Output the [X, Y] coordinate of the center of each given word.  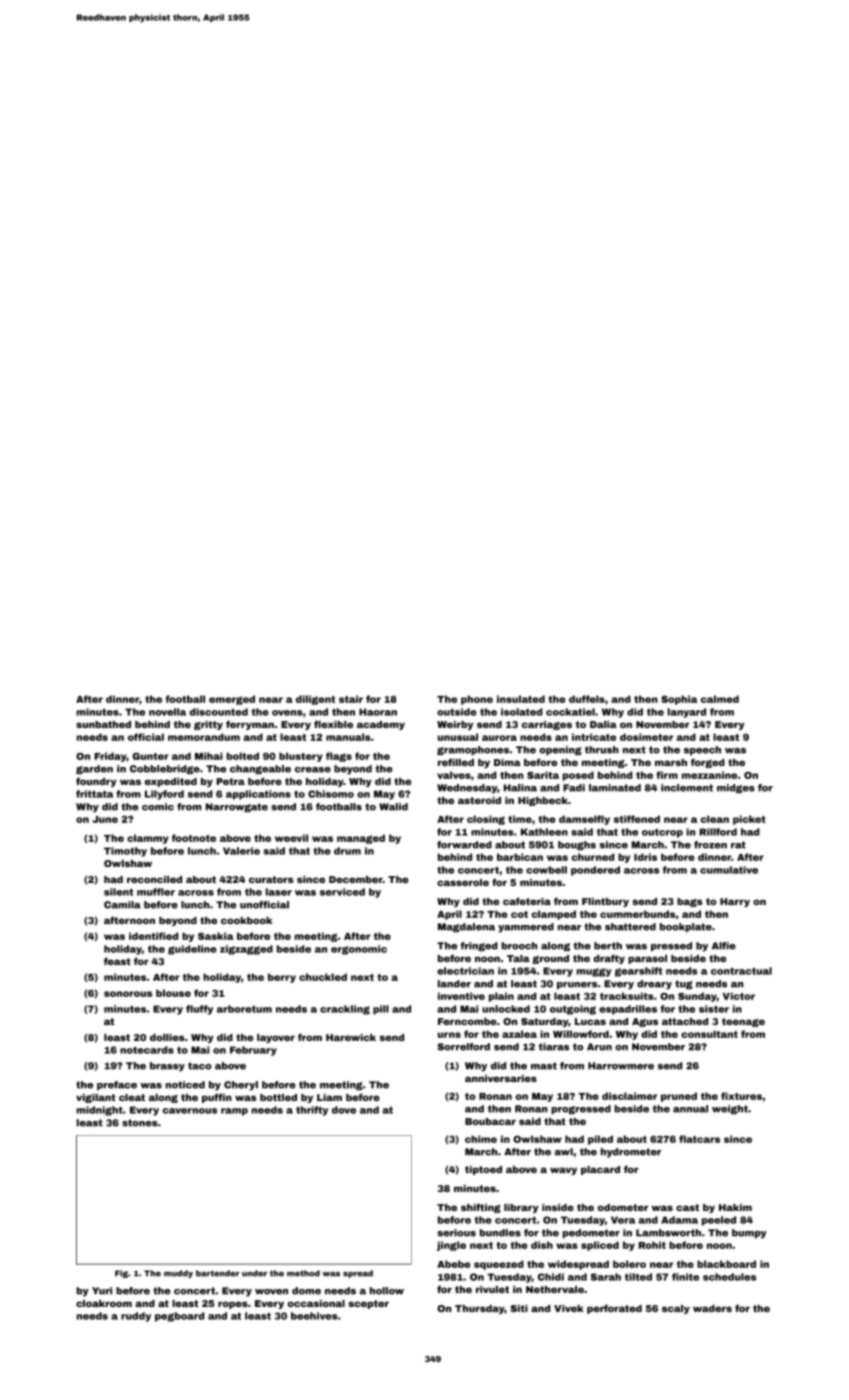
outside [457, 712]
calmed [720, 699]
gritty [208, 725]
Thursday [480, 1309]
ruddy [136, 1317]
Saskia [215, 936]
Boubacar [490, 1121]
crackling [345, 1010]
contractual [741, 971]
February [253, 1051]
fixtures [741, 1096]
